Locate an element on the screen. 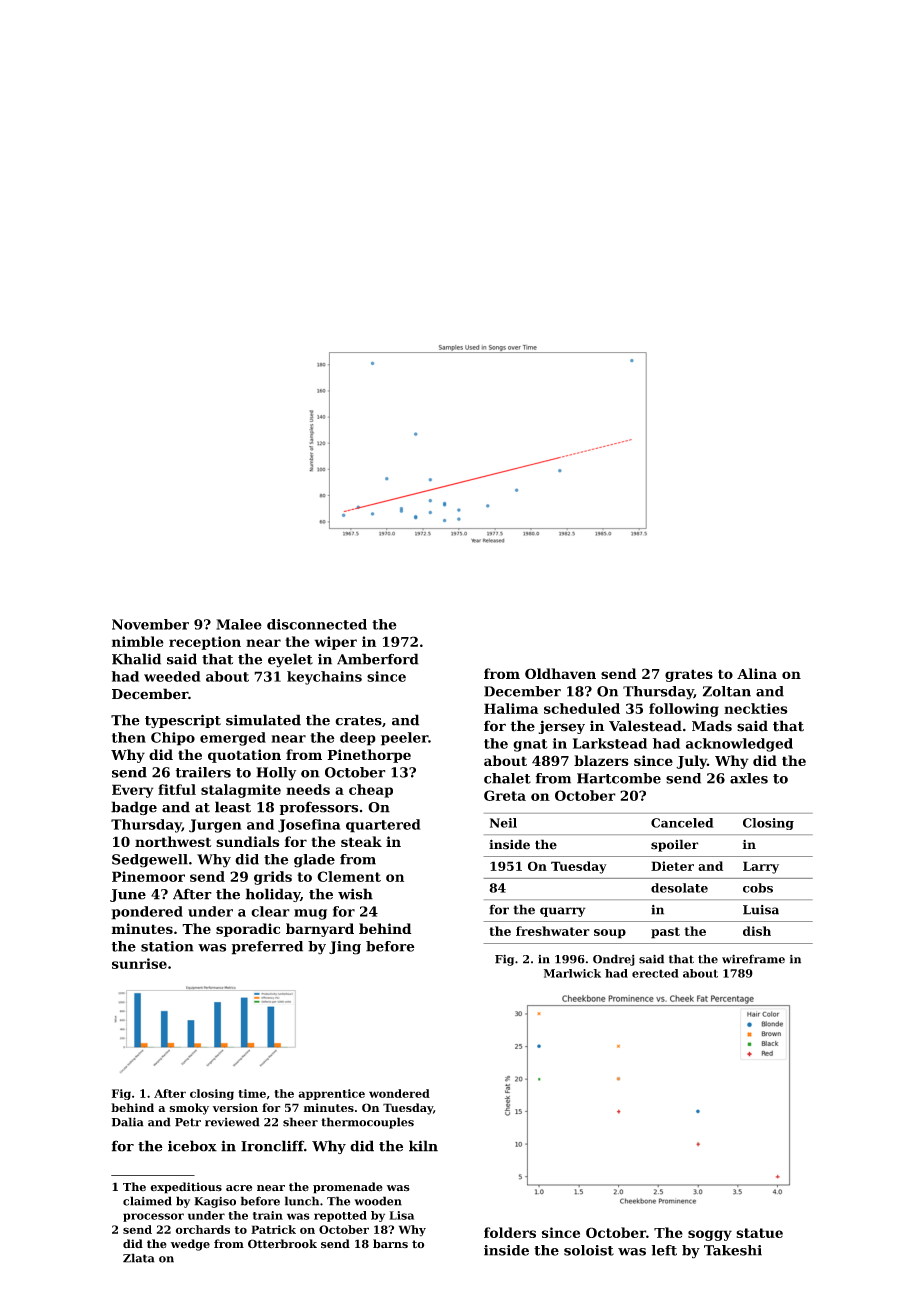 This screenshot has width=924, height=1308. preferred is located at coordinates (267, 948).
